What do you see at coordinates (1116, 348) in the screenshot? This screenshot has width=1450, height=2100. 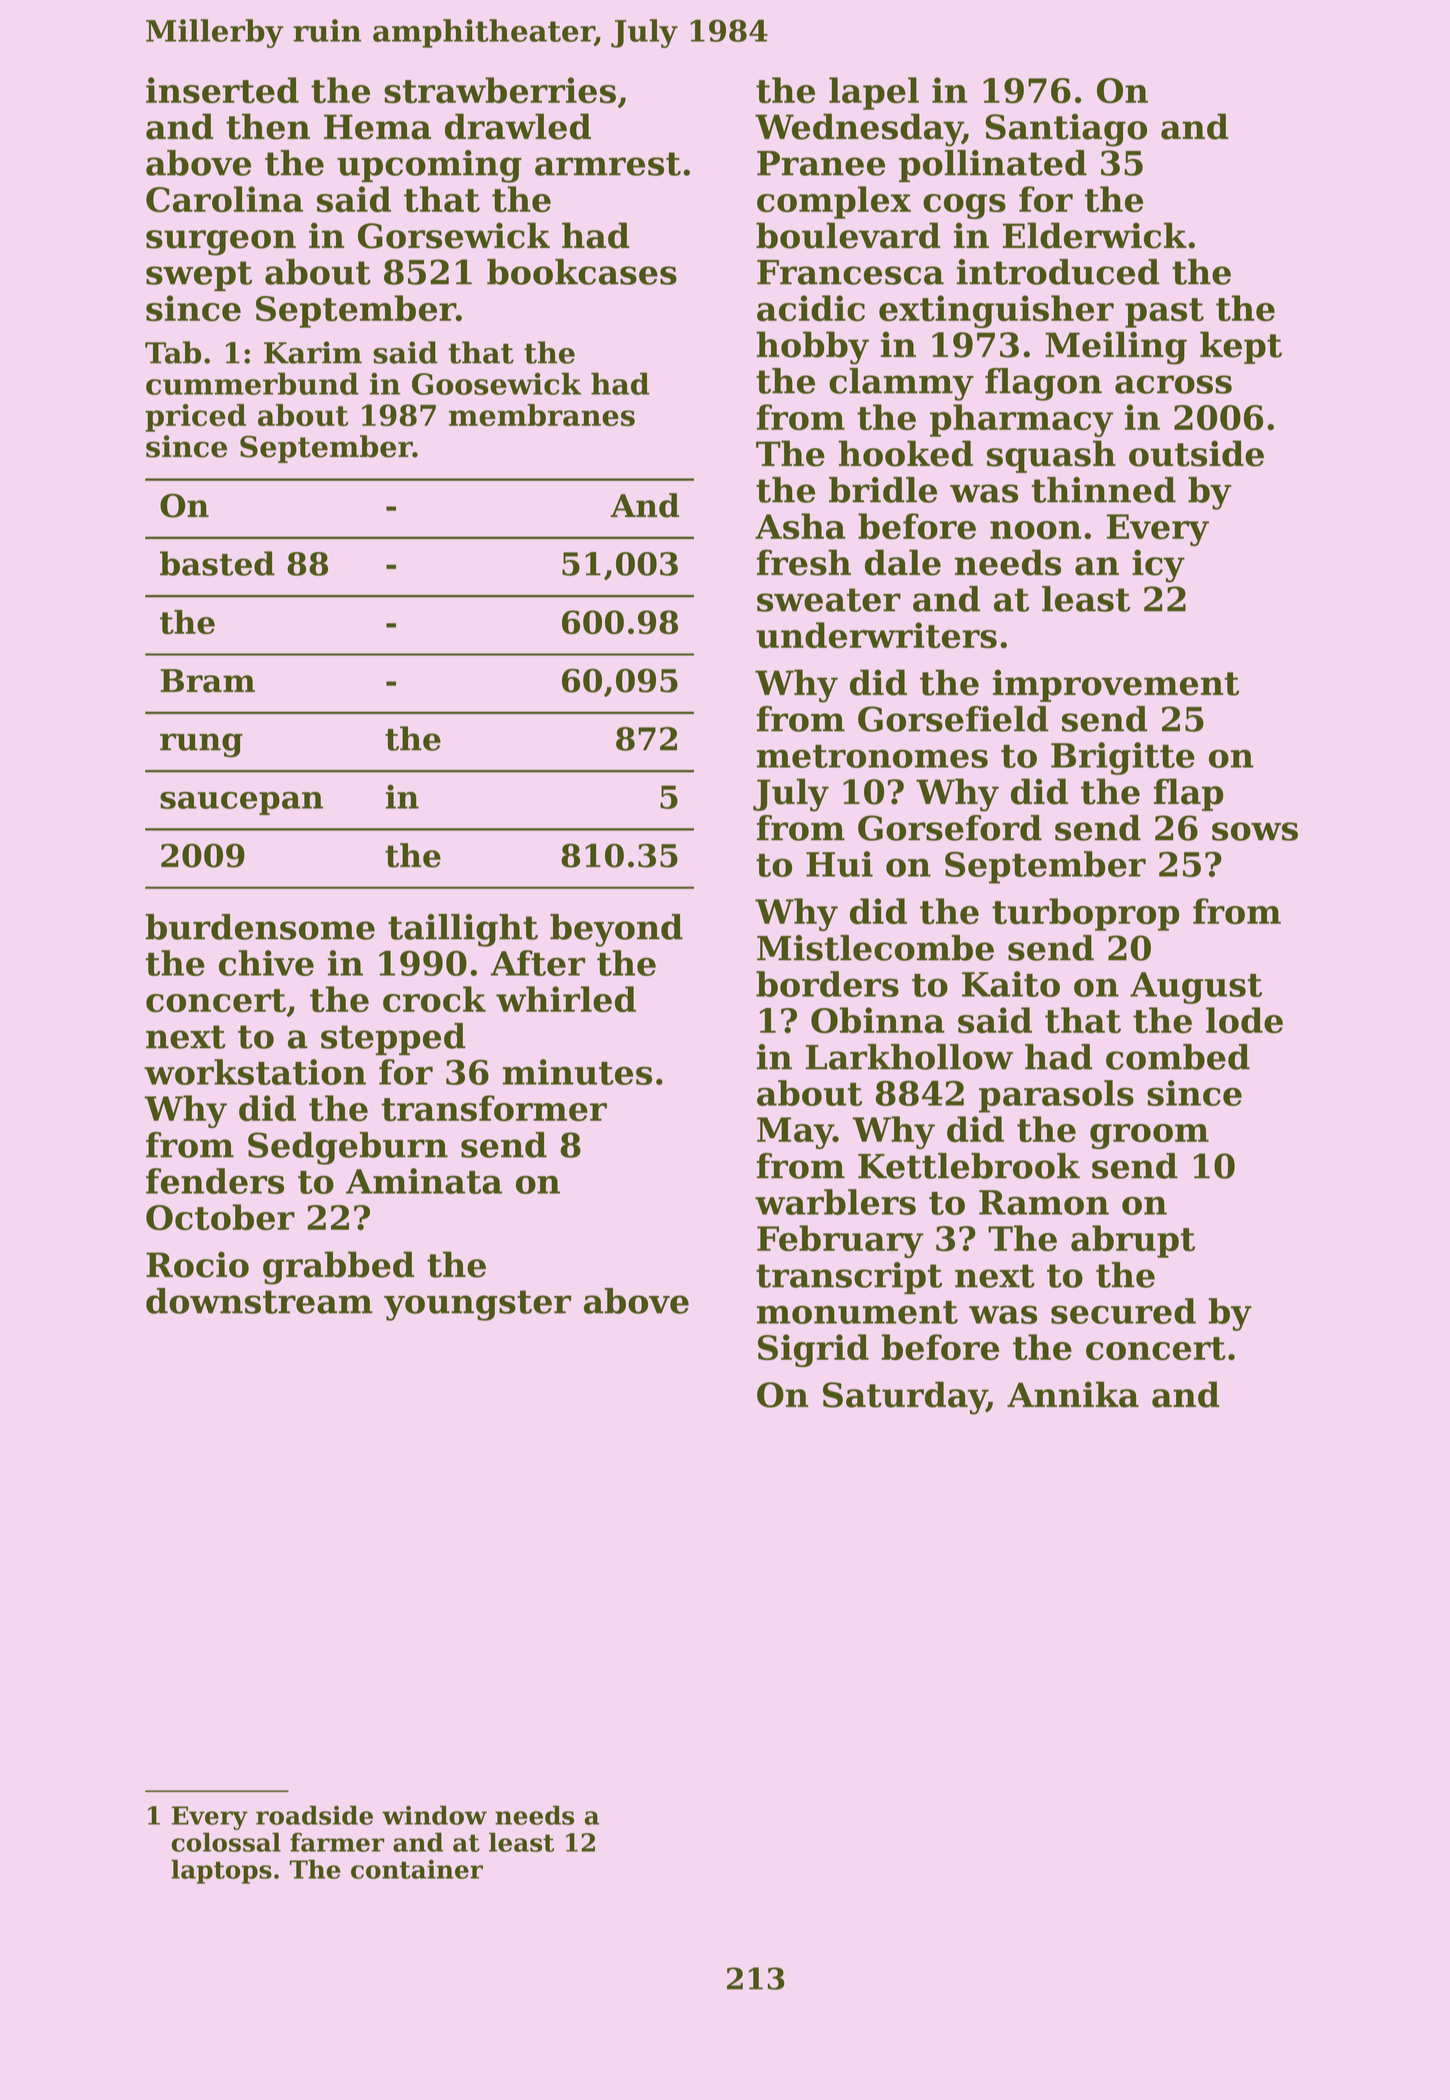 I see `Meiling` at bounding box center [1116, 348].
